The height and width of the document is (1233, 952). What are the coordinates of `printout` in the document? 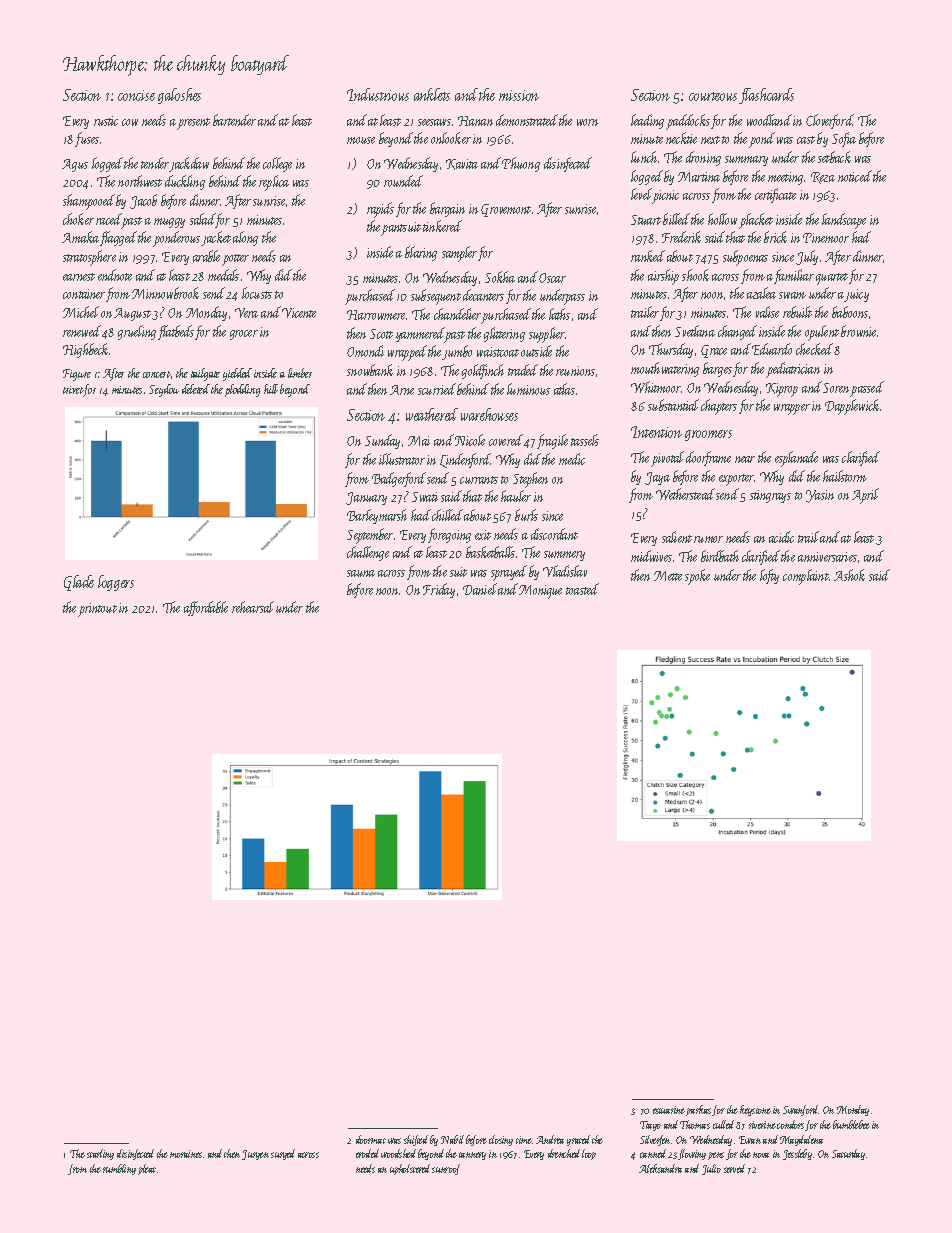 It's located at (97, 610).
